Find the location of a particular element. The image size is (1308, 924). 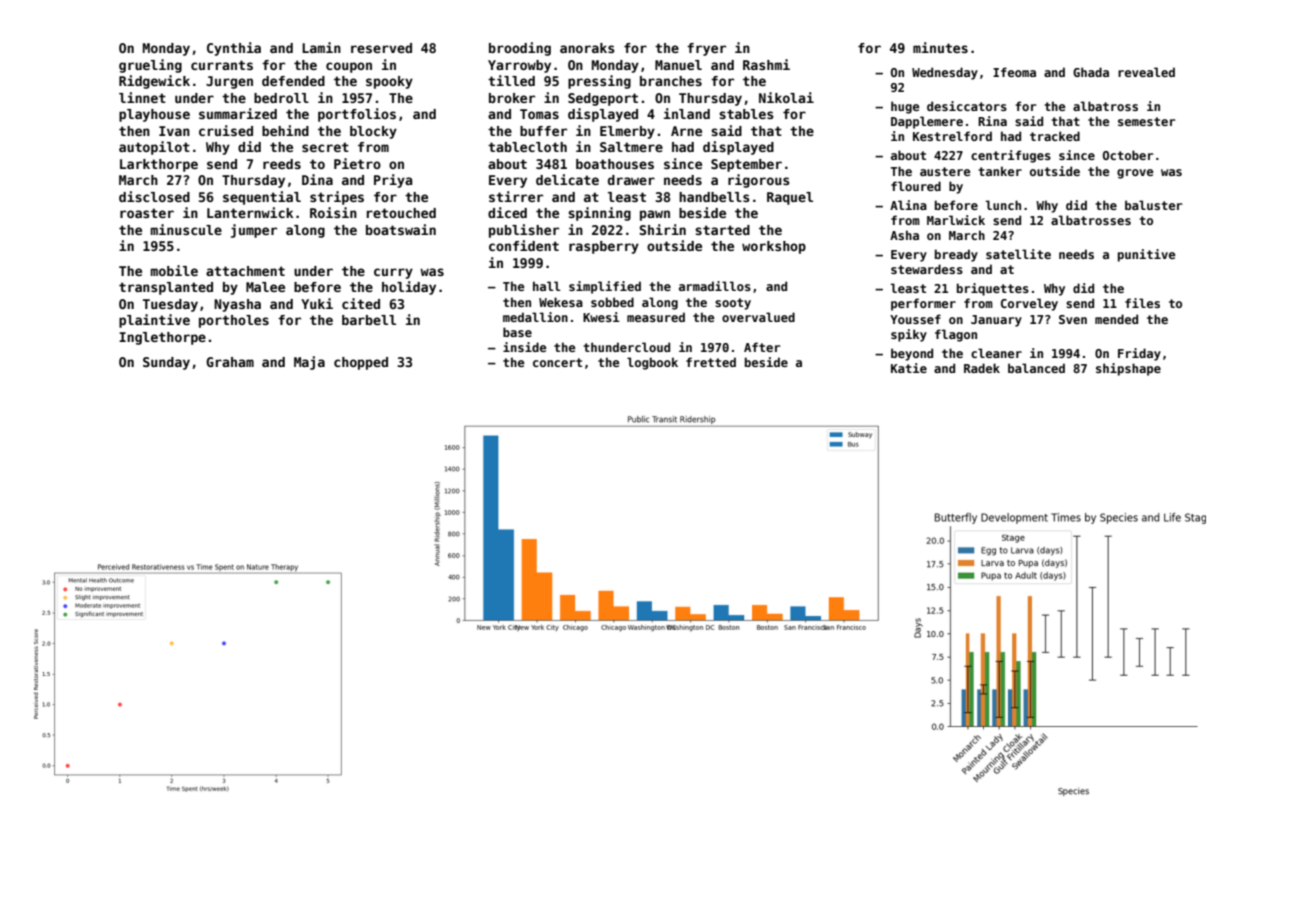

spooky is located at coordinates (389, 82).
